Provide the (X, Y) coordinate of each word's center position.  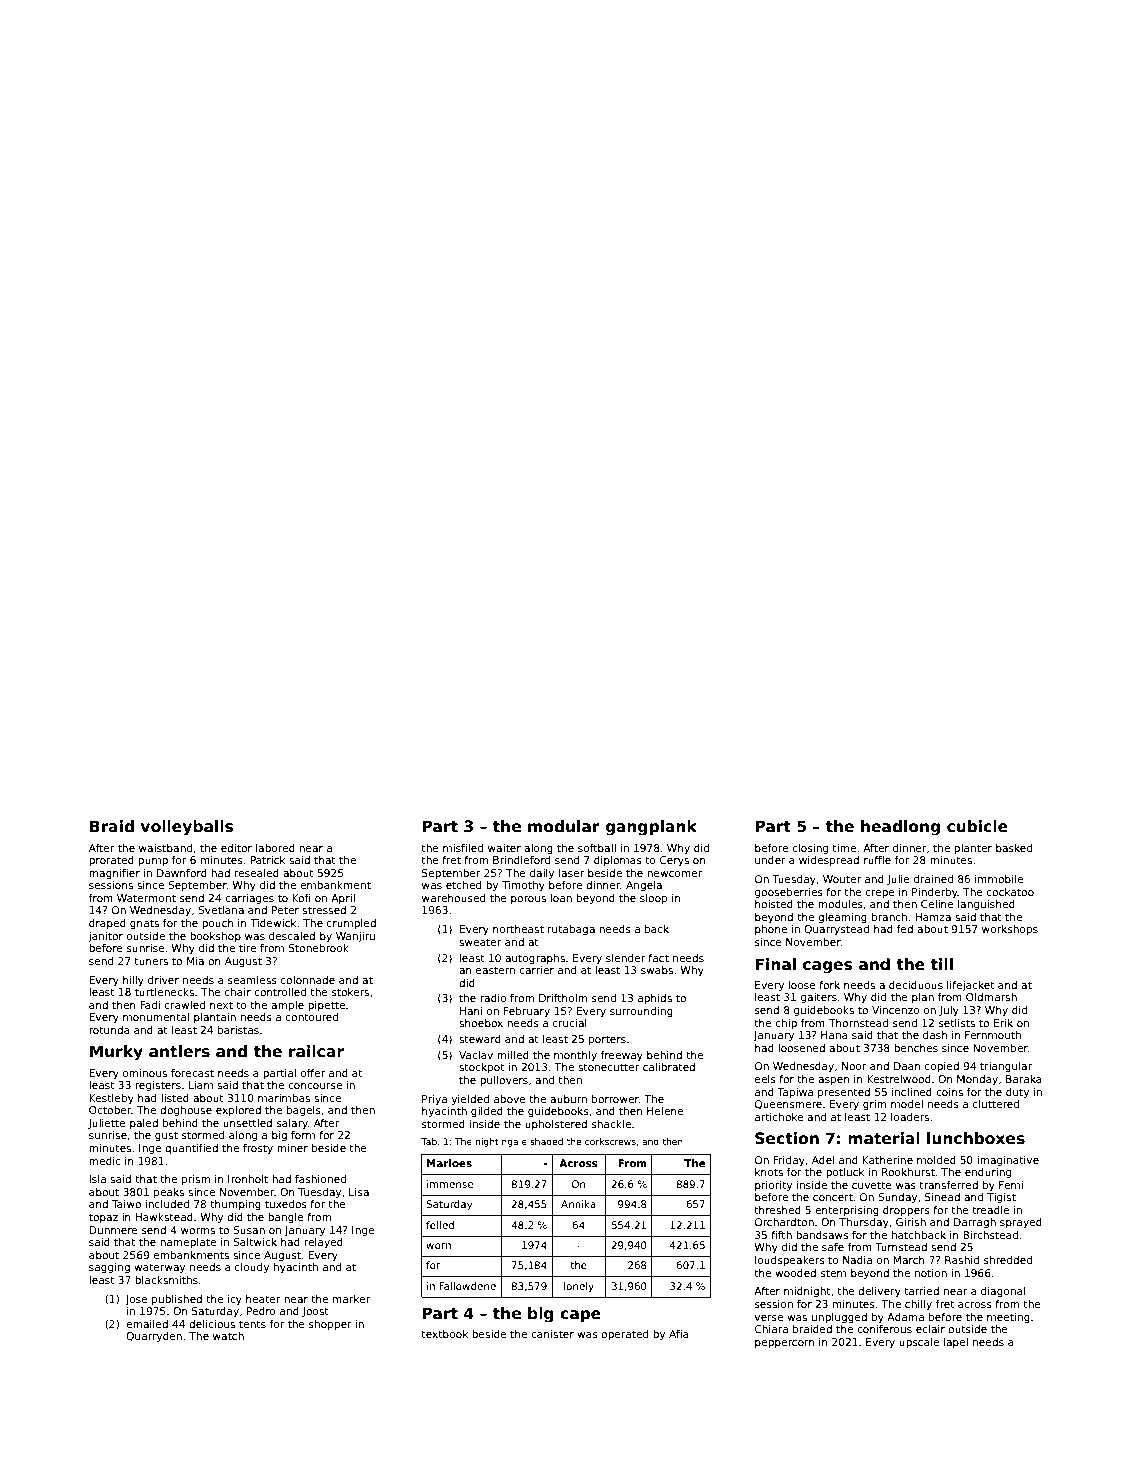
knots (769, 1172)
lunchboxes (976, 1138)
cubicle (977, 826)
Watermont (146, 898)
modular (564, 826)
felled (440, 1225)
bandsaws (822, 1235)
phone (771, 930)
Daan (907, 1066)
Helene (665, 1111)
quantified (191, 1149)
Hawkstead (164, 1217)
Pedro (261, 1311)
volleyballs (187, 828)
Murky (116, 1053)
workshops (1010, 930)
